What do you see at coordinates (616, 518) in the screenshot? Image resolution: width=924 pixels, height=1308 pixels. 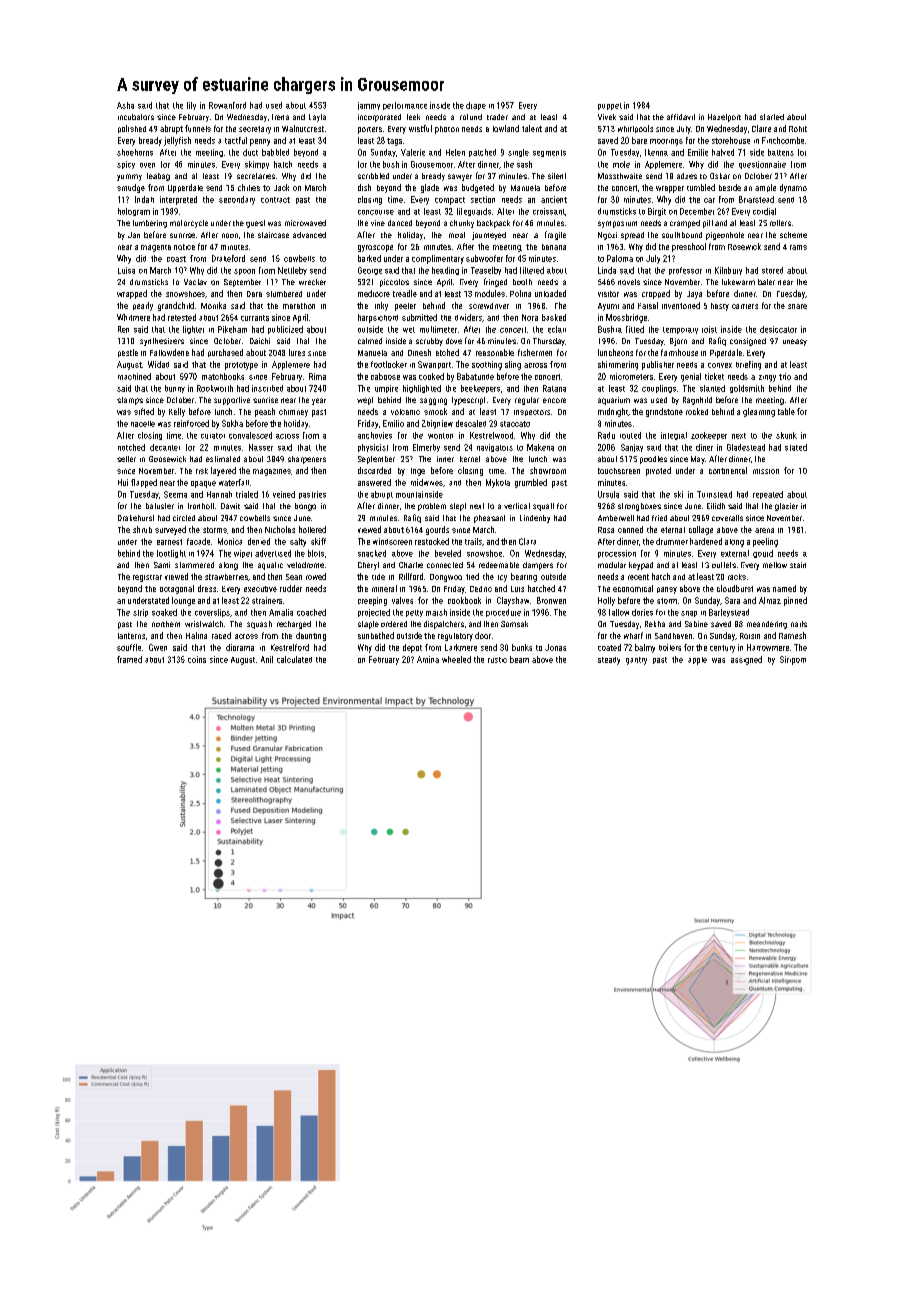 I see `Amberwell` at bounding box center [616, 518].
